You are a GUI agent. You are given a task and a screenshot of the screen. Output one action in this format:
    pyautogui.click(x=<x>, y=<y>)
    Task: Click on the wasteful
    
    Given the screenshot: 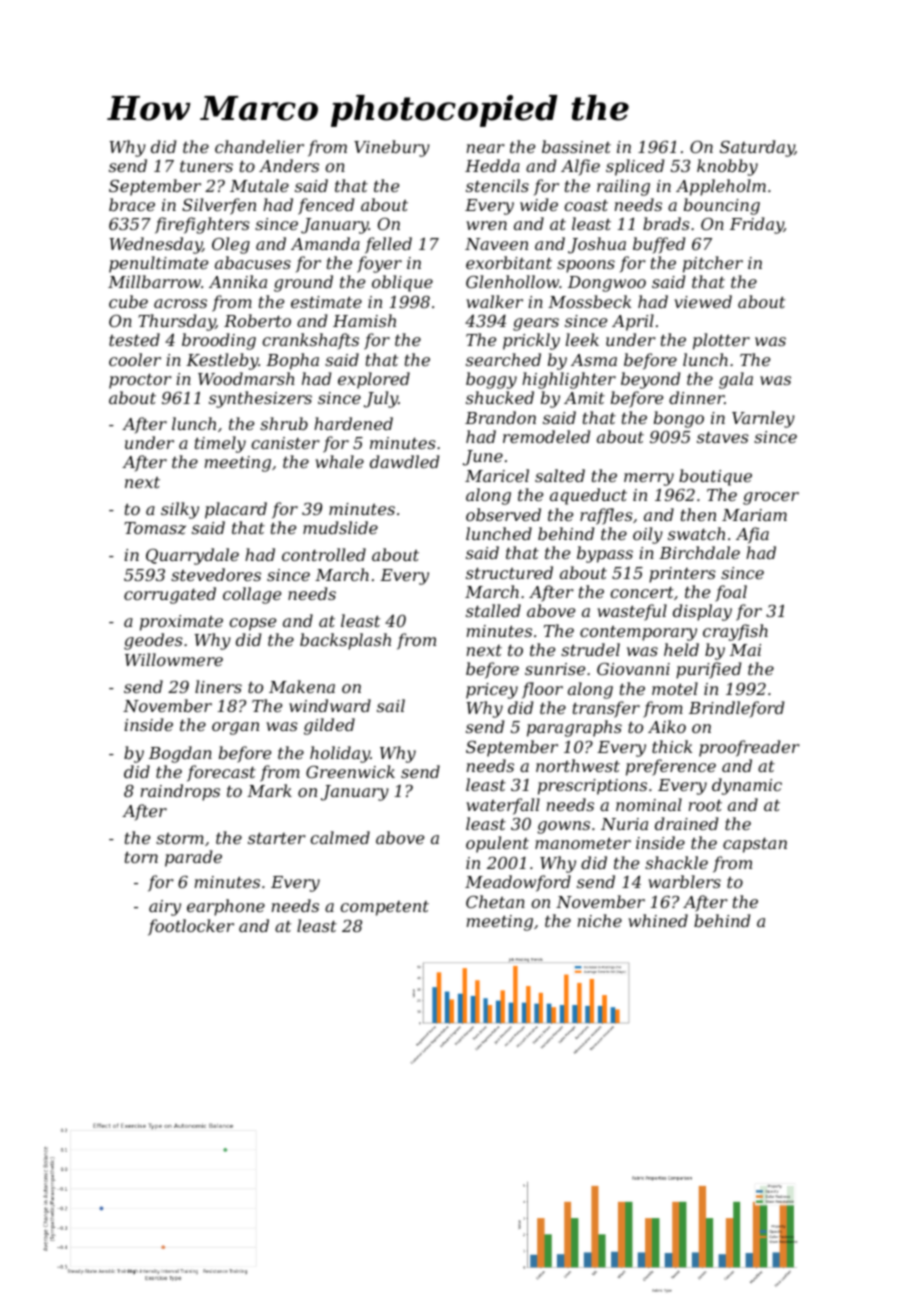 What is the action you would take?
    pyautogui.click(x=632, y=612)
